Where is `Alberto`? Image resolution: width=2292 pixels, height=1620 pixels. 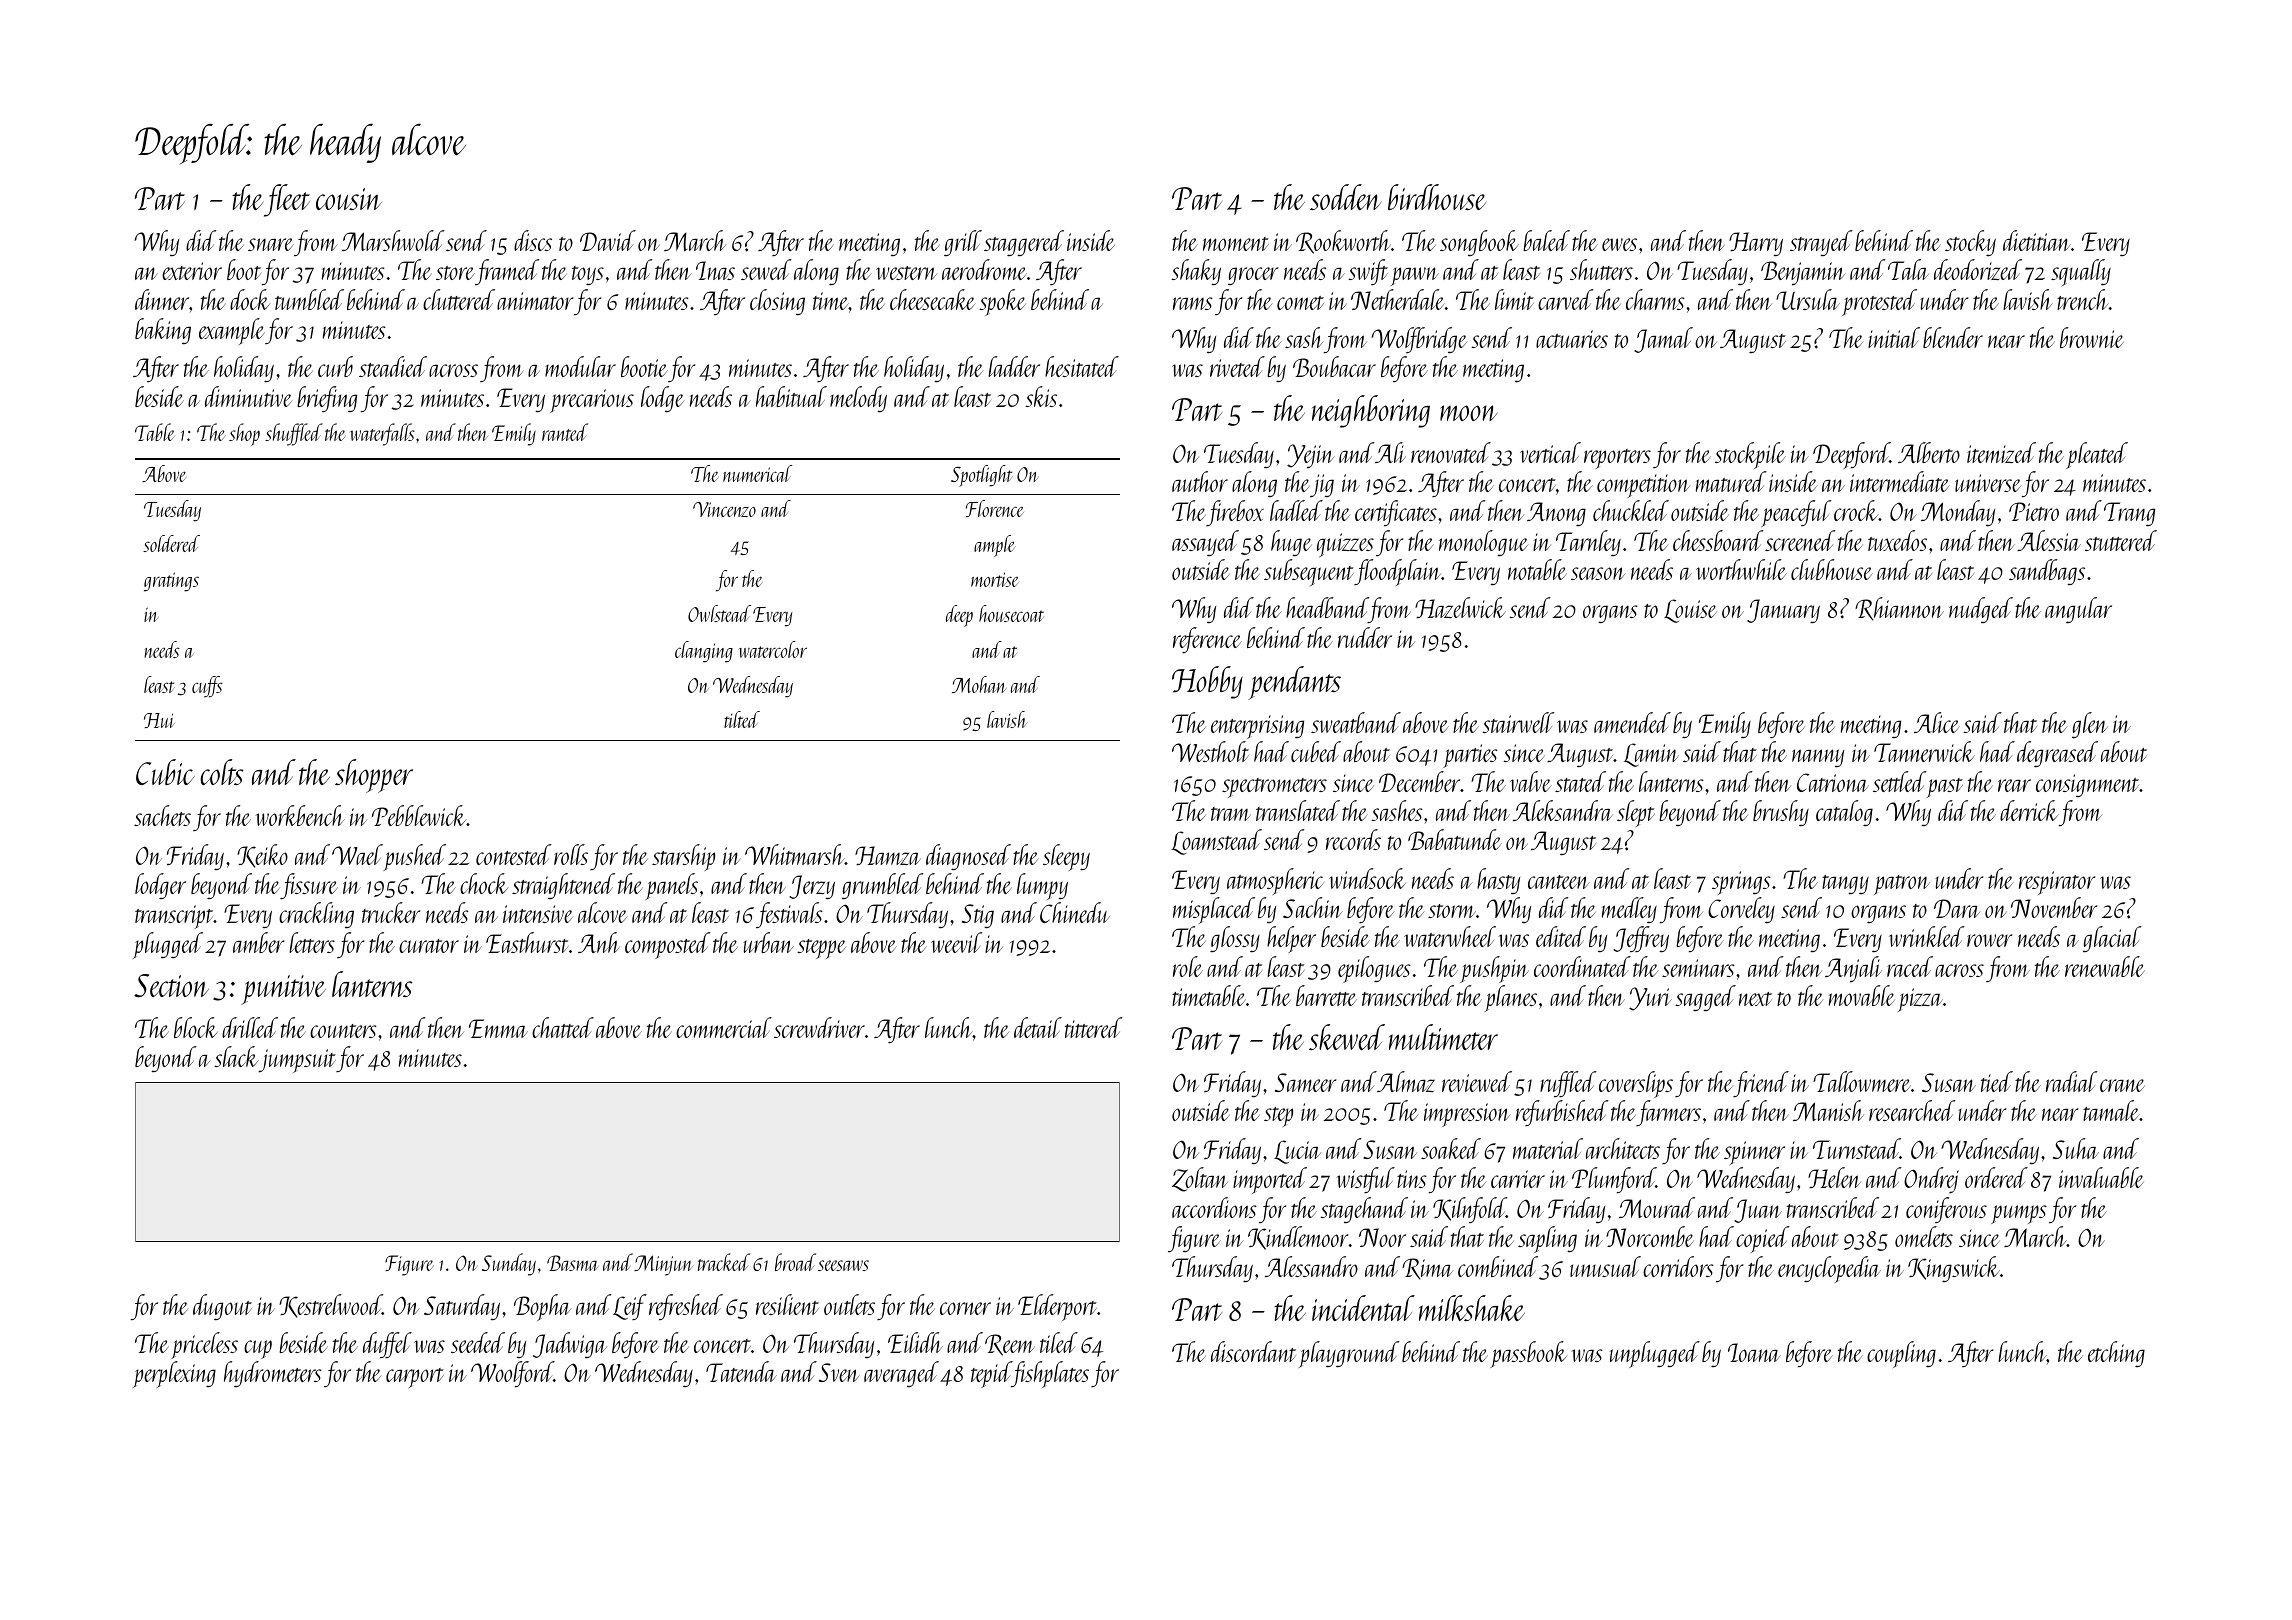 Alberto is located at coordinates (1929, 452).
